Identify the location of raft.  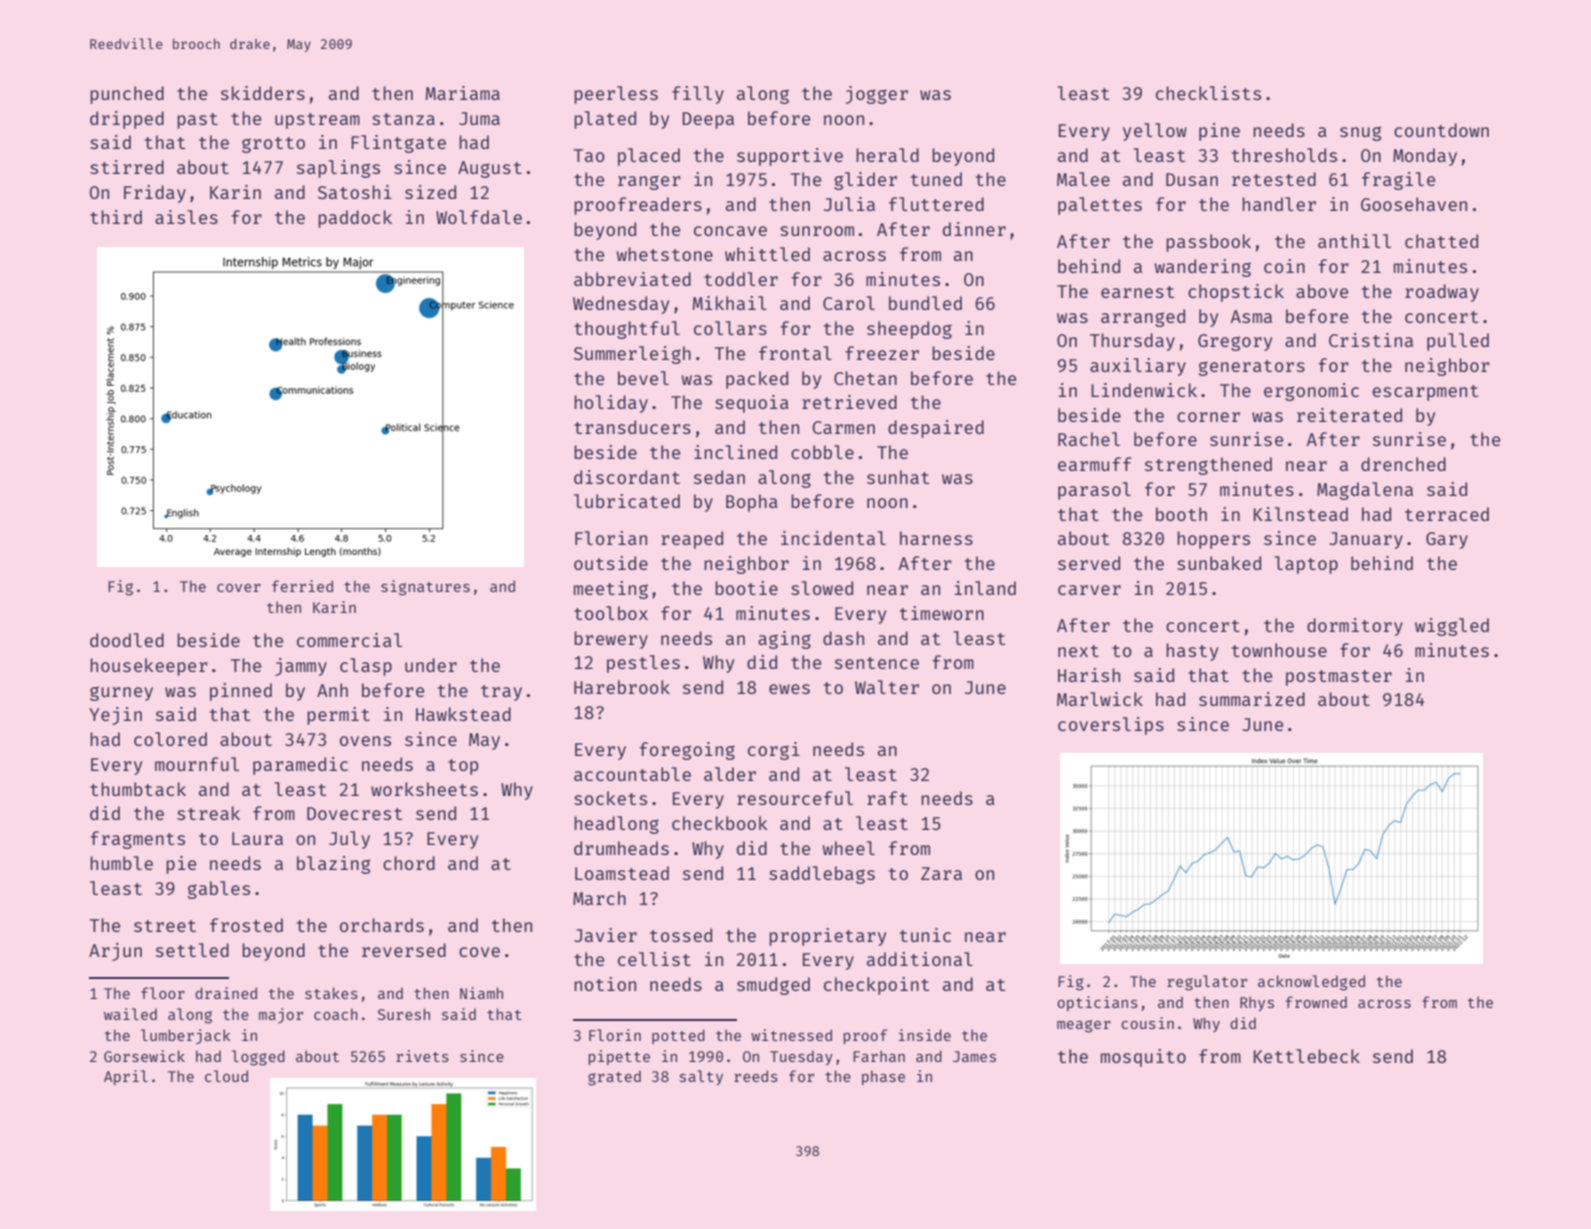
(887, 798).
